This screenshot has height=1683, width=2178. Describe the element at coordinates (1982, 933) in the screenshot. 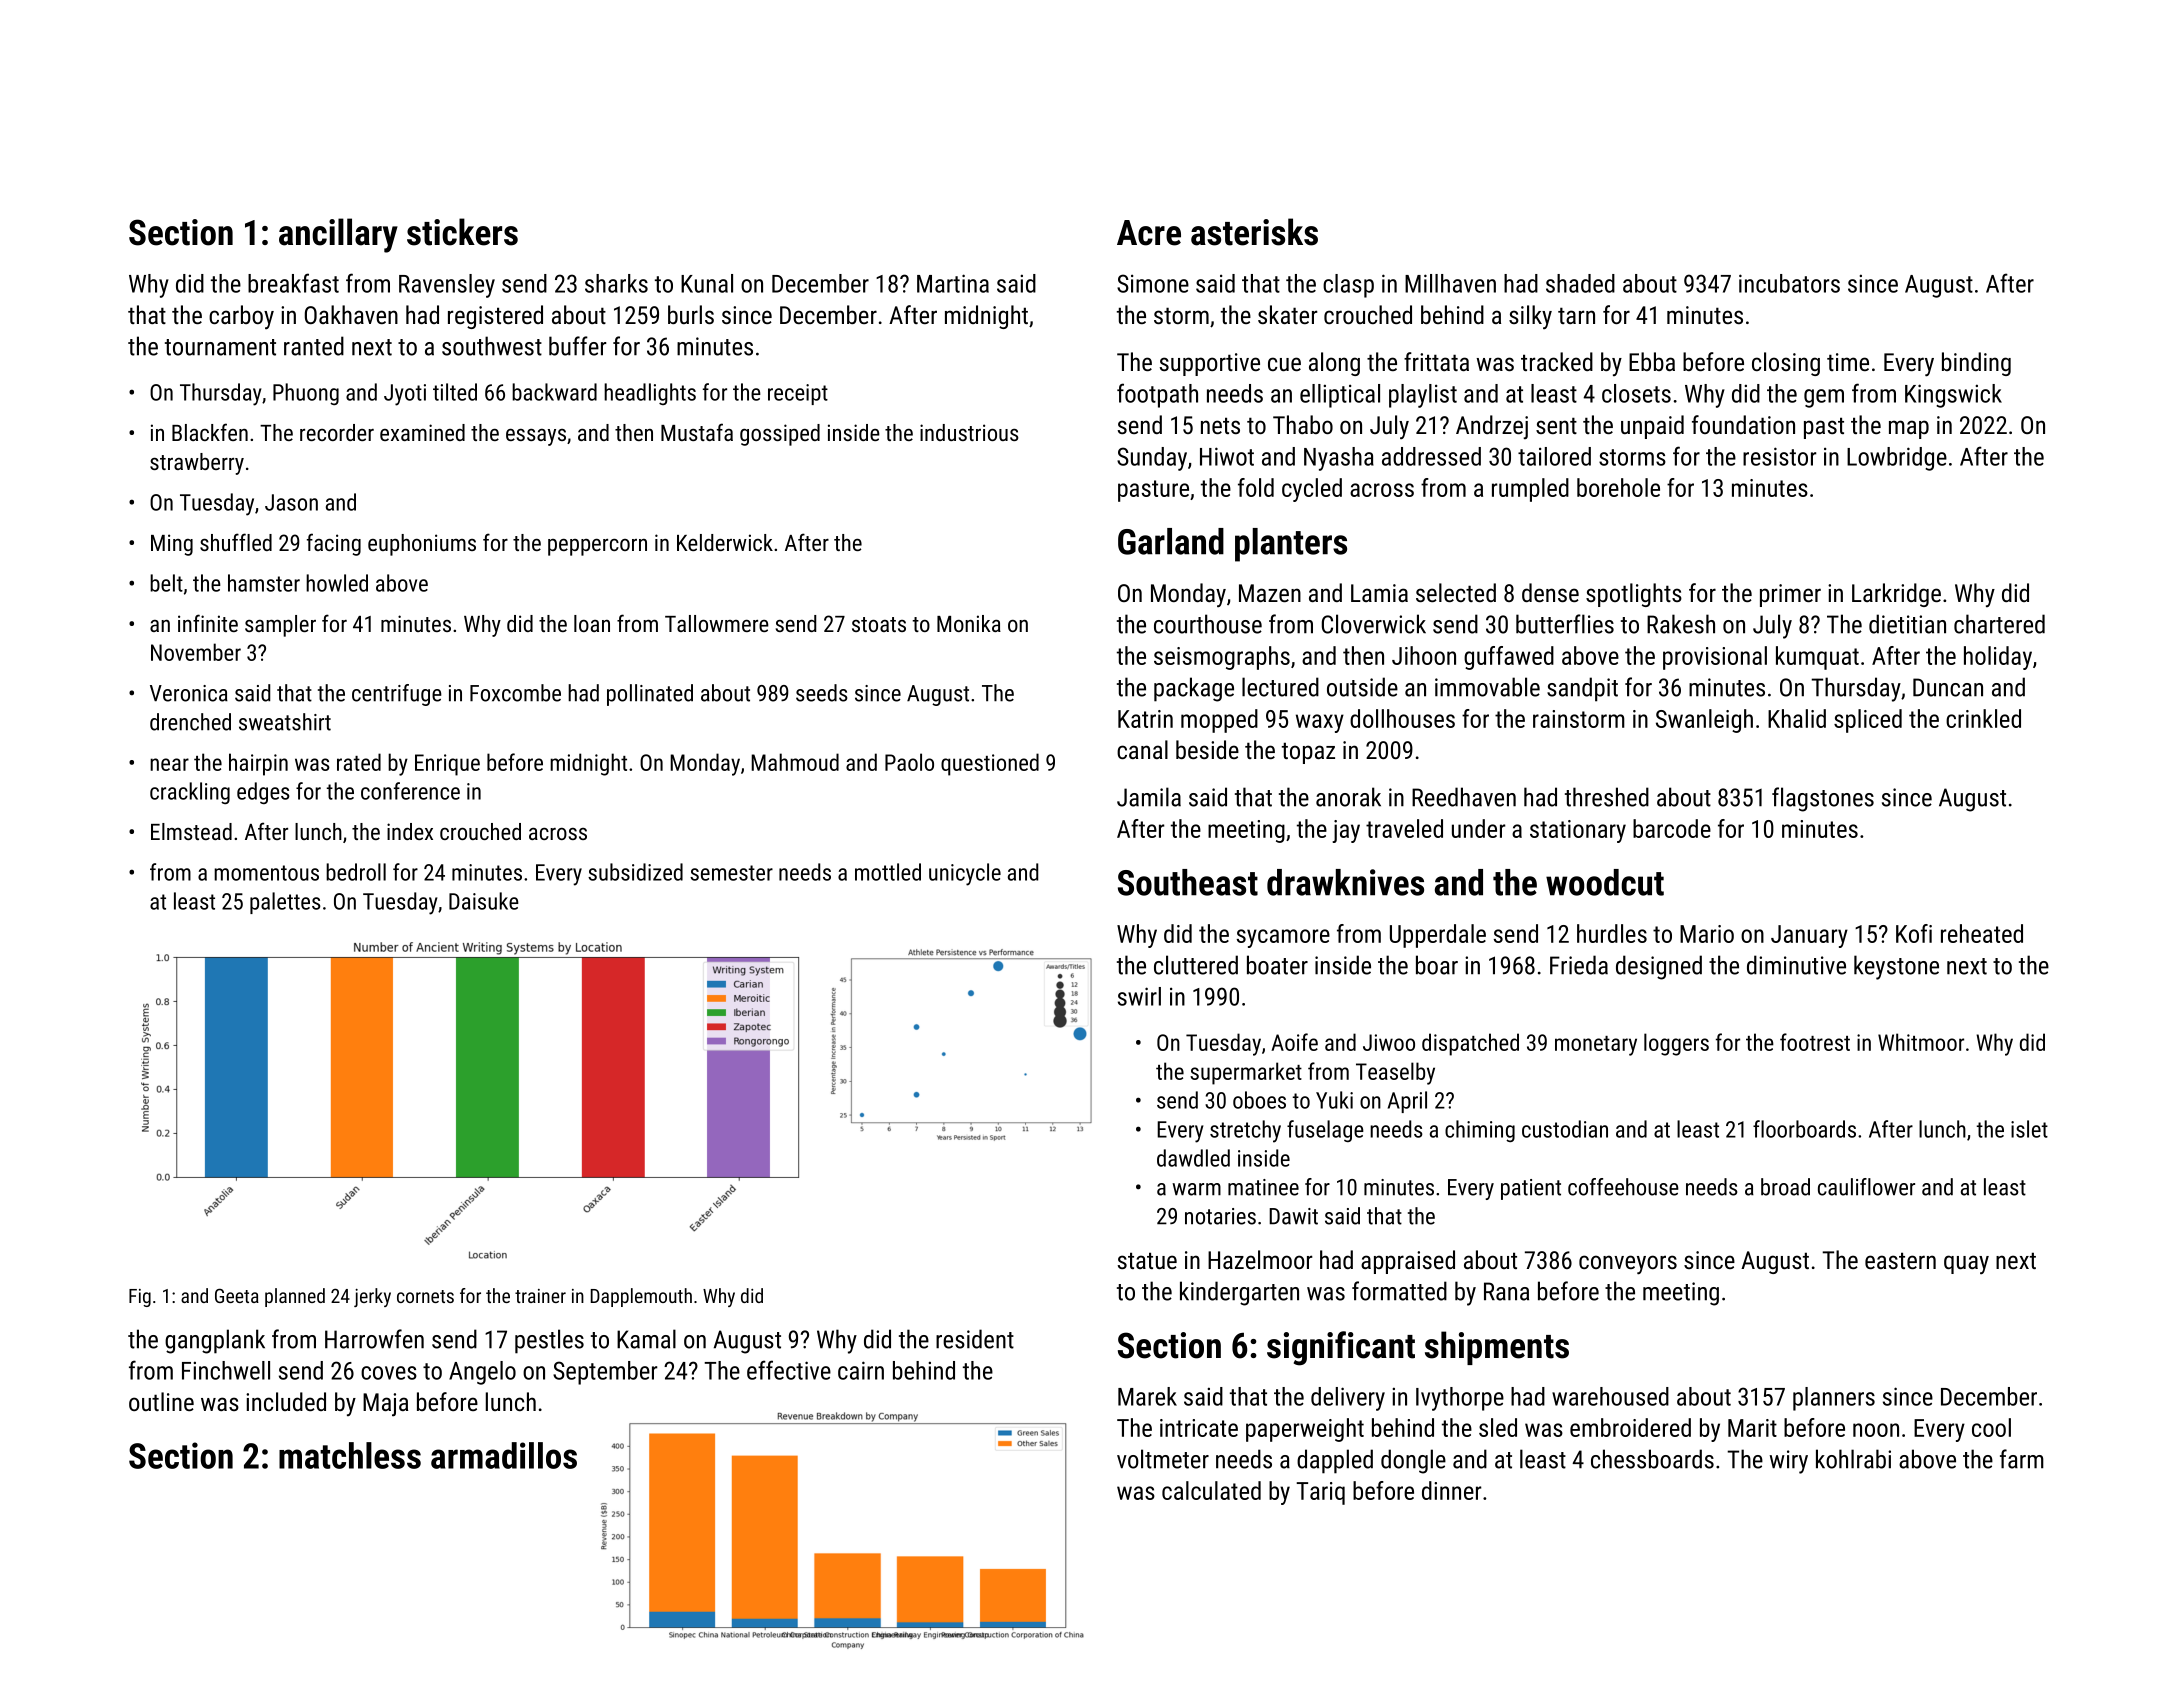

I see `reheated` at that location.
